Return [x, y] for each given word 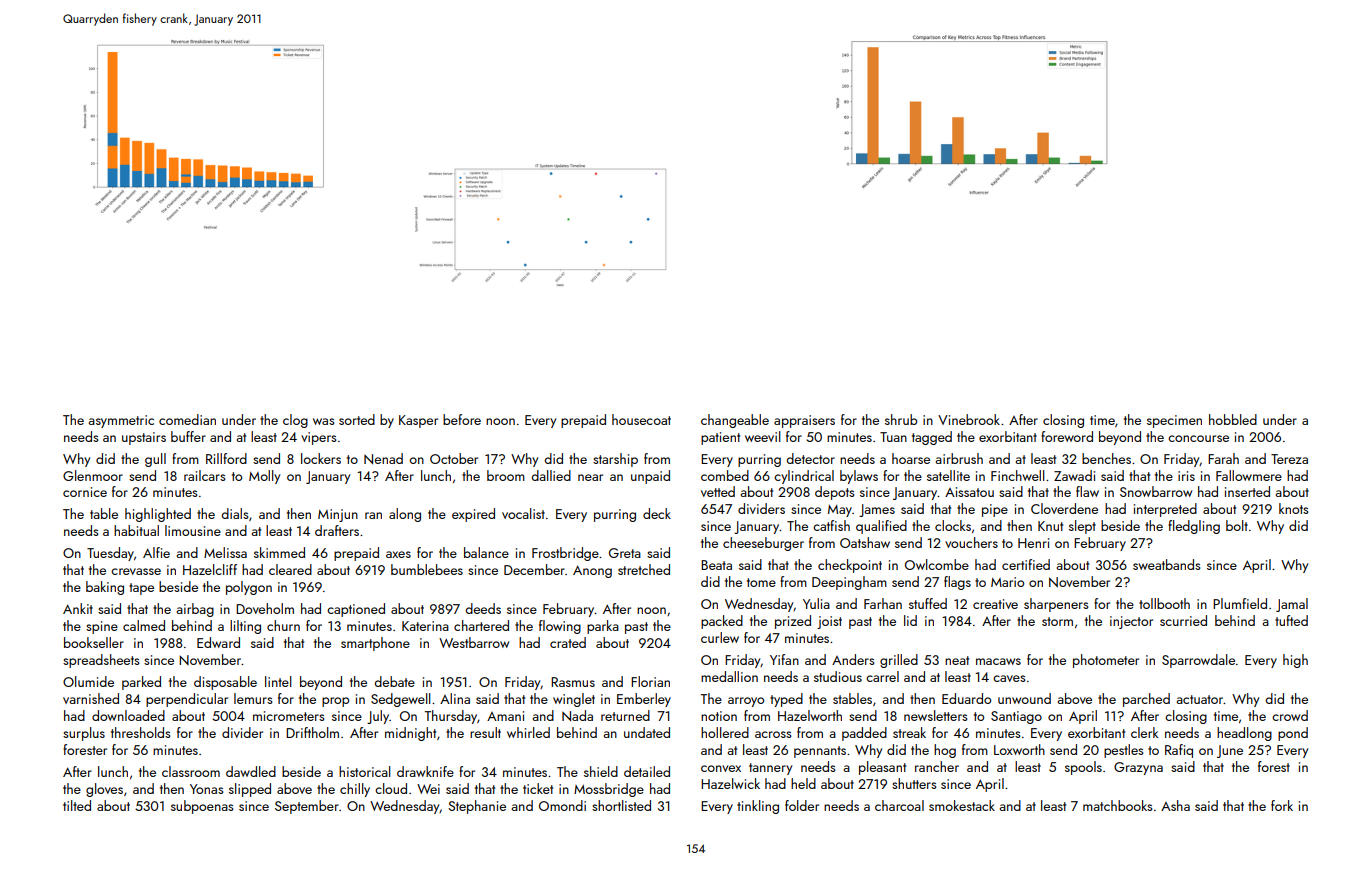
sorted [357, 419]
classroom [191, 771]
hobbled [1233, 419]
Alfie [156, 552]
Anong [592, 571]
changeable [735, 421]
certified [1026, 564]
